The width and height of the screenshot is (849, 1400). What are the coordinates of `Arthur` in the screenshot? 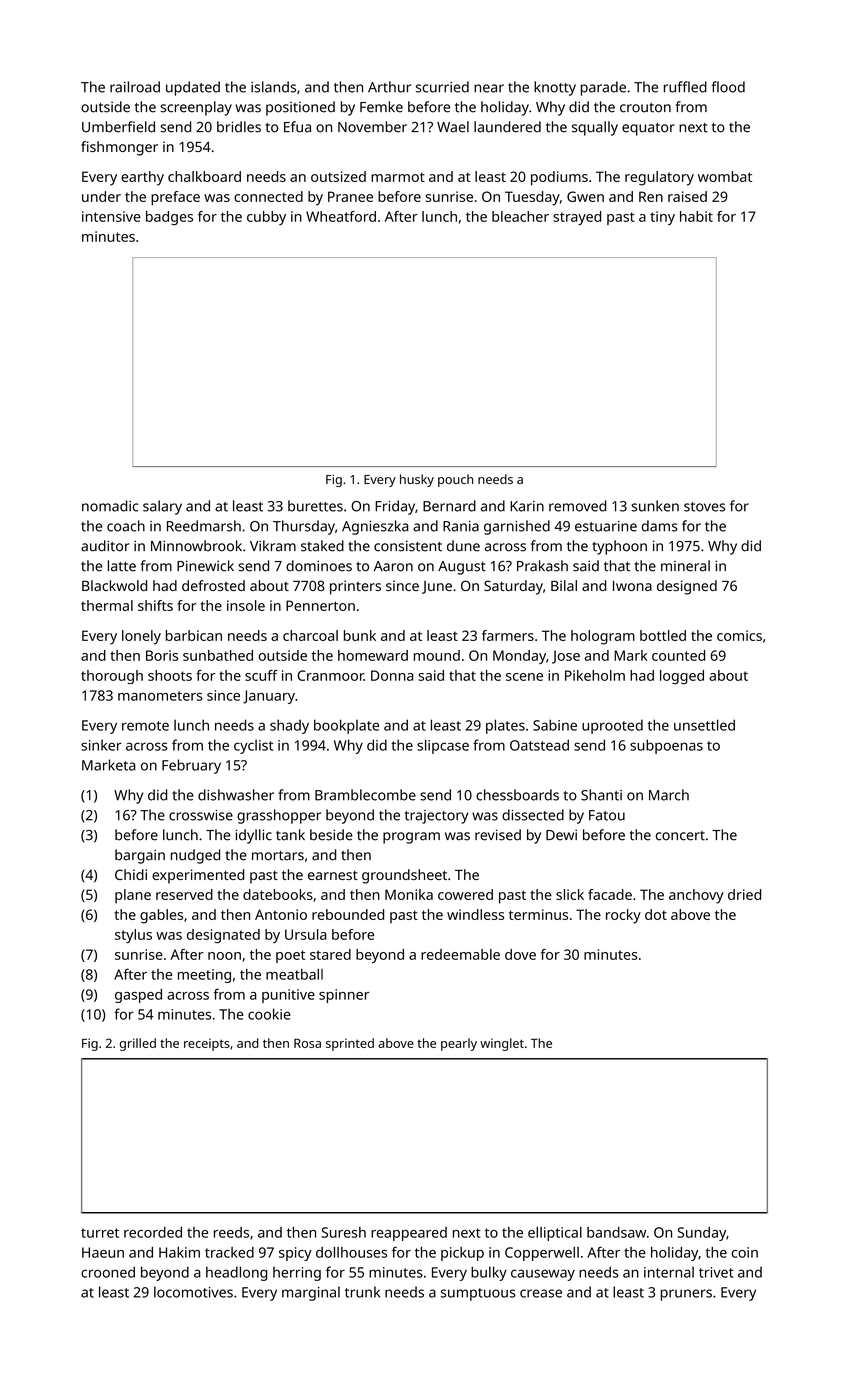 It's located at (389, 87).
